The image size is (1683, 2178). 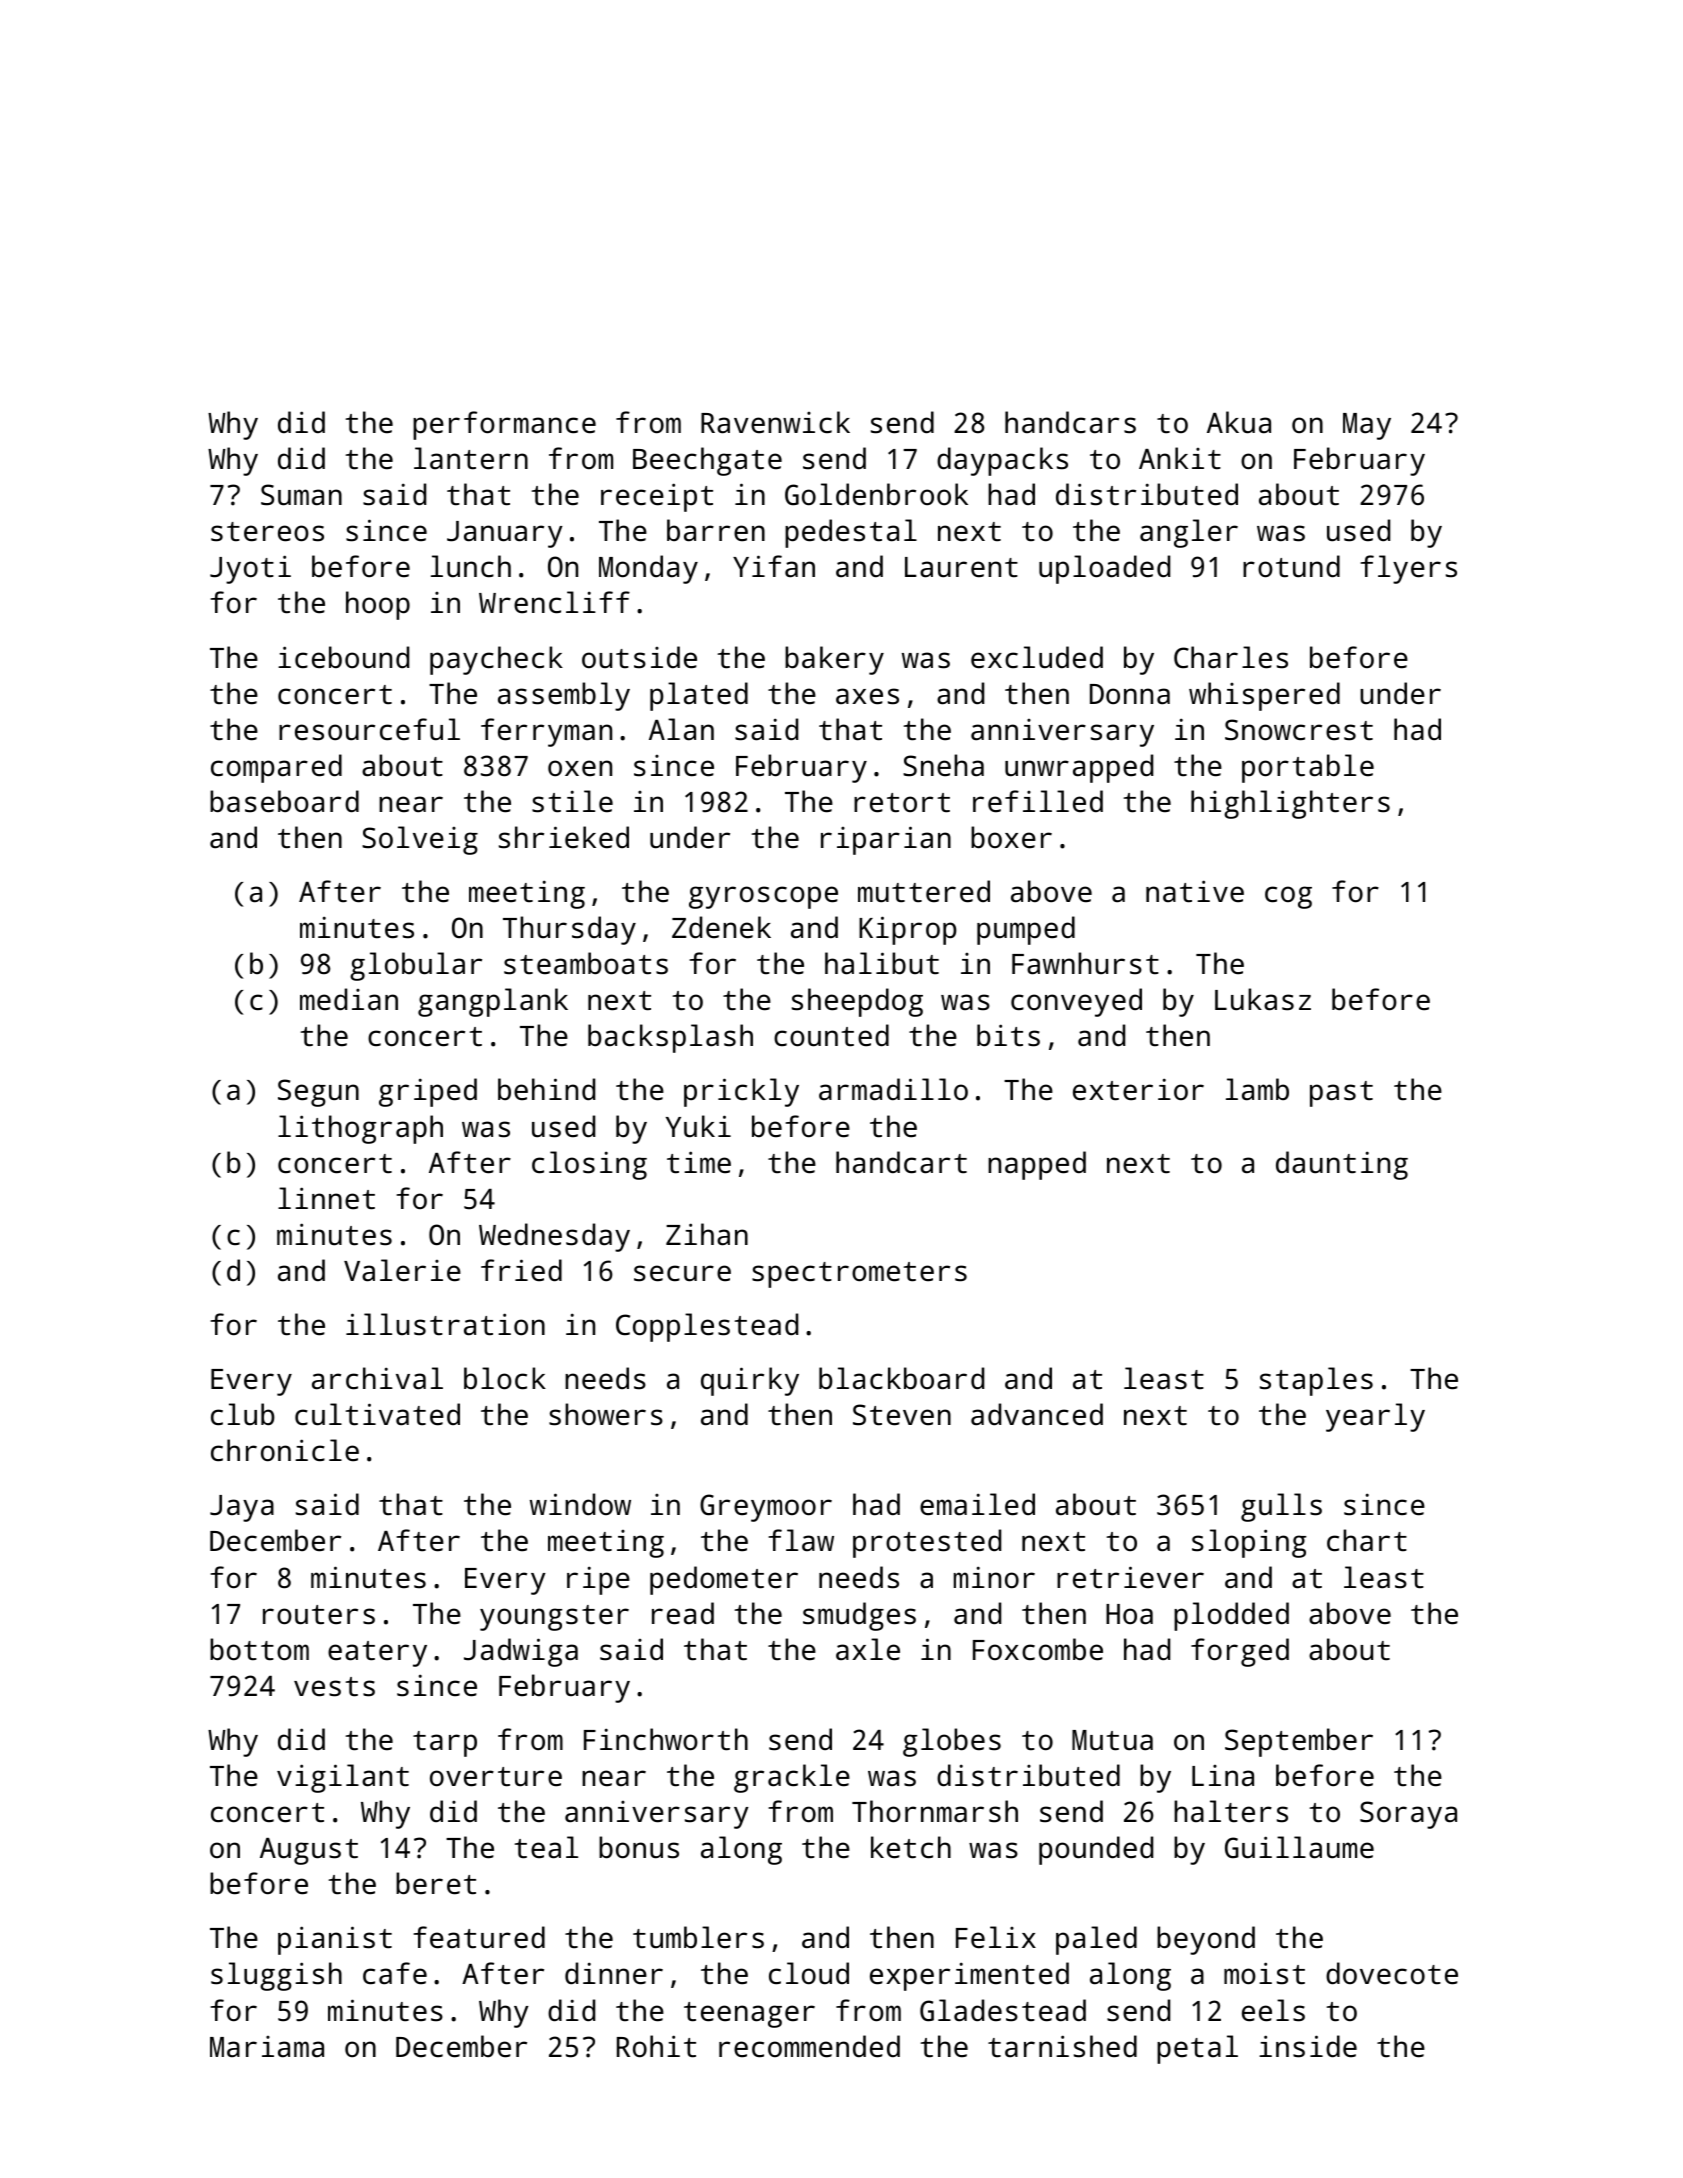 What do you see at coordinates (504, 425) in the screenshot?
I see `performance` at bounding box center [504, 425].
